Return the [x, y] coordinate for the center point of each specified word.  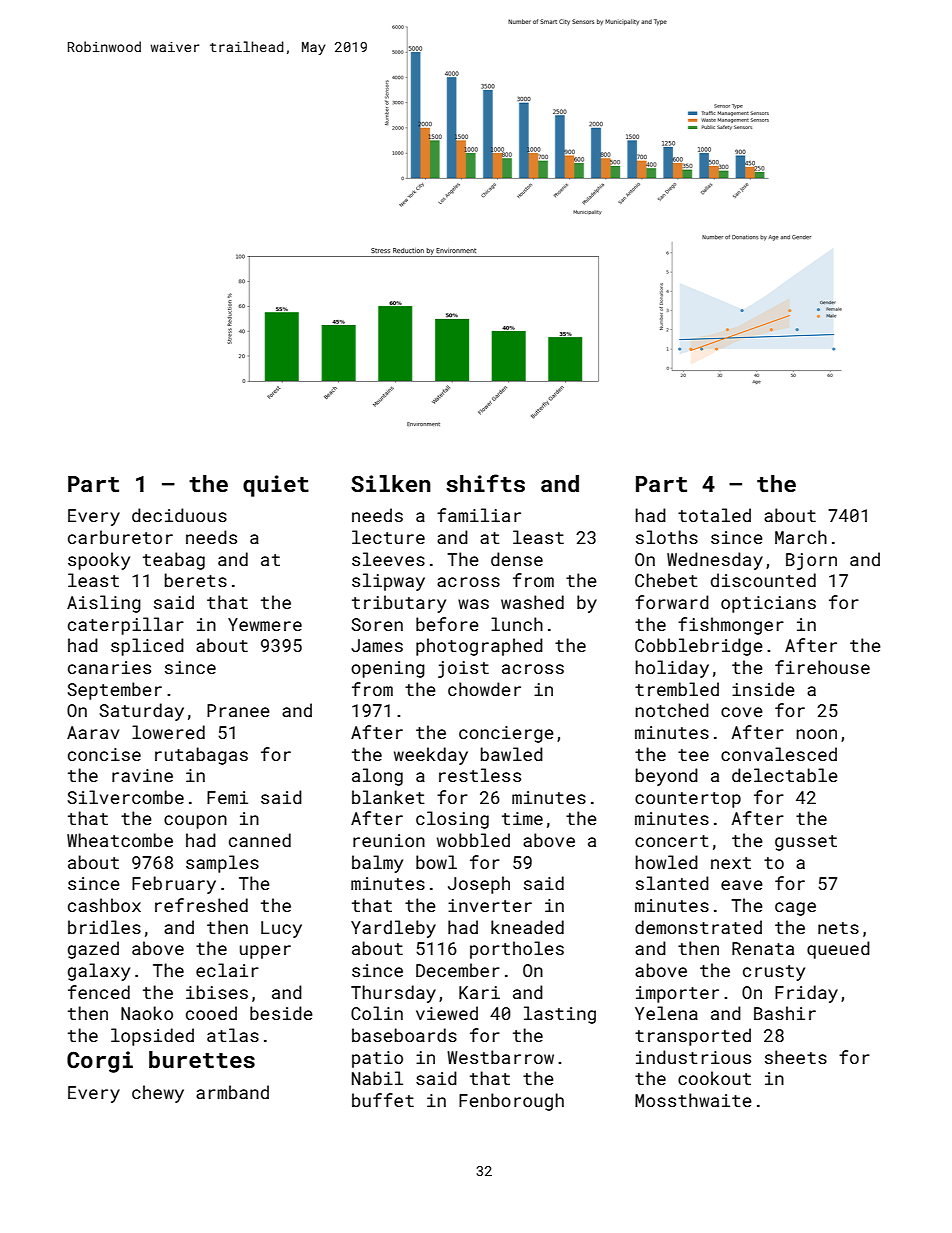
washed [532, 602]
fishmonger [731, 626]
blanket [388, 797]
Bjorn [811, 561]
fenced [99, 992]
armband [232, 1092]
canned [260, 840]
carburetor [120, 537]
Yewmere [265, 624]
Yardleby [393, 929]
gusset [806, 843]
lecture [388, 537]
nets [838, 928]
